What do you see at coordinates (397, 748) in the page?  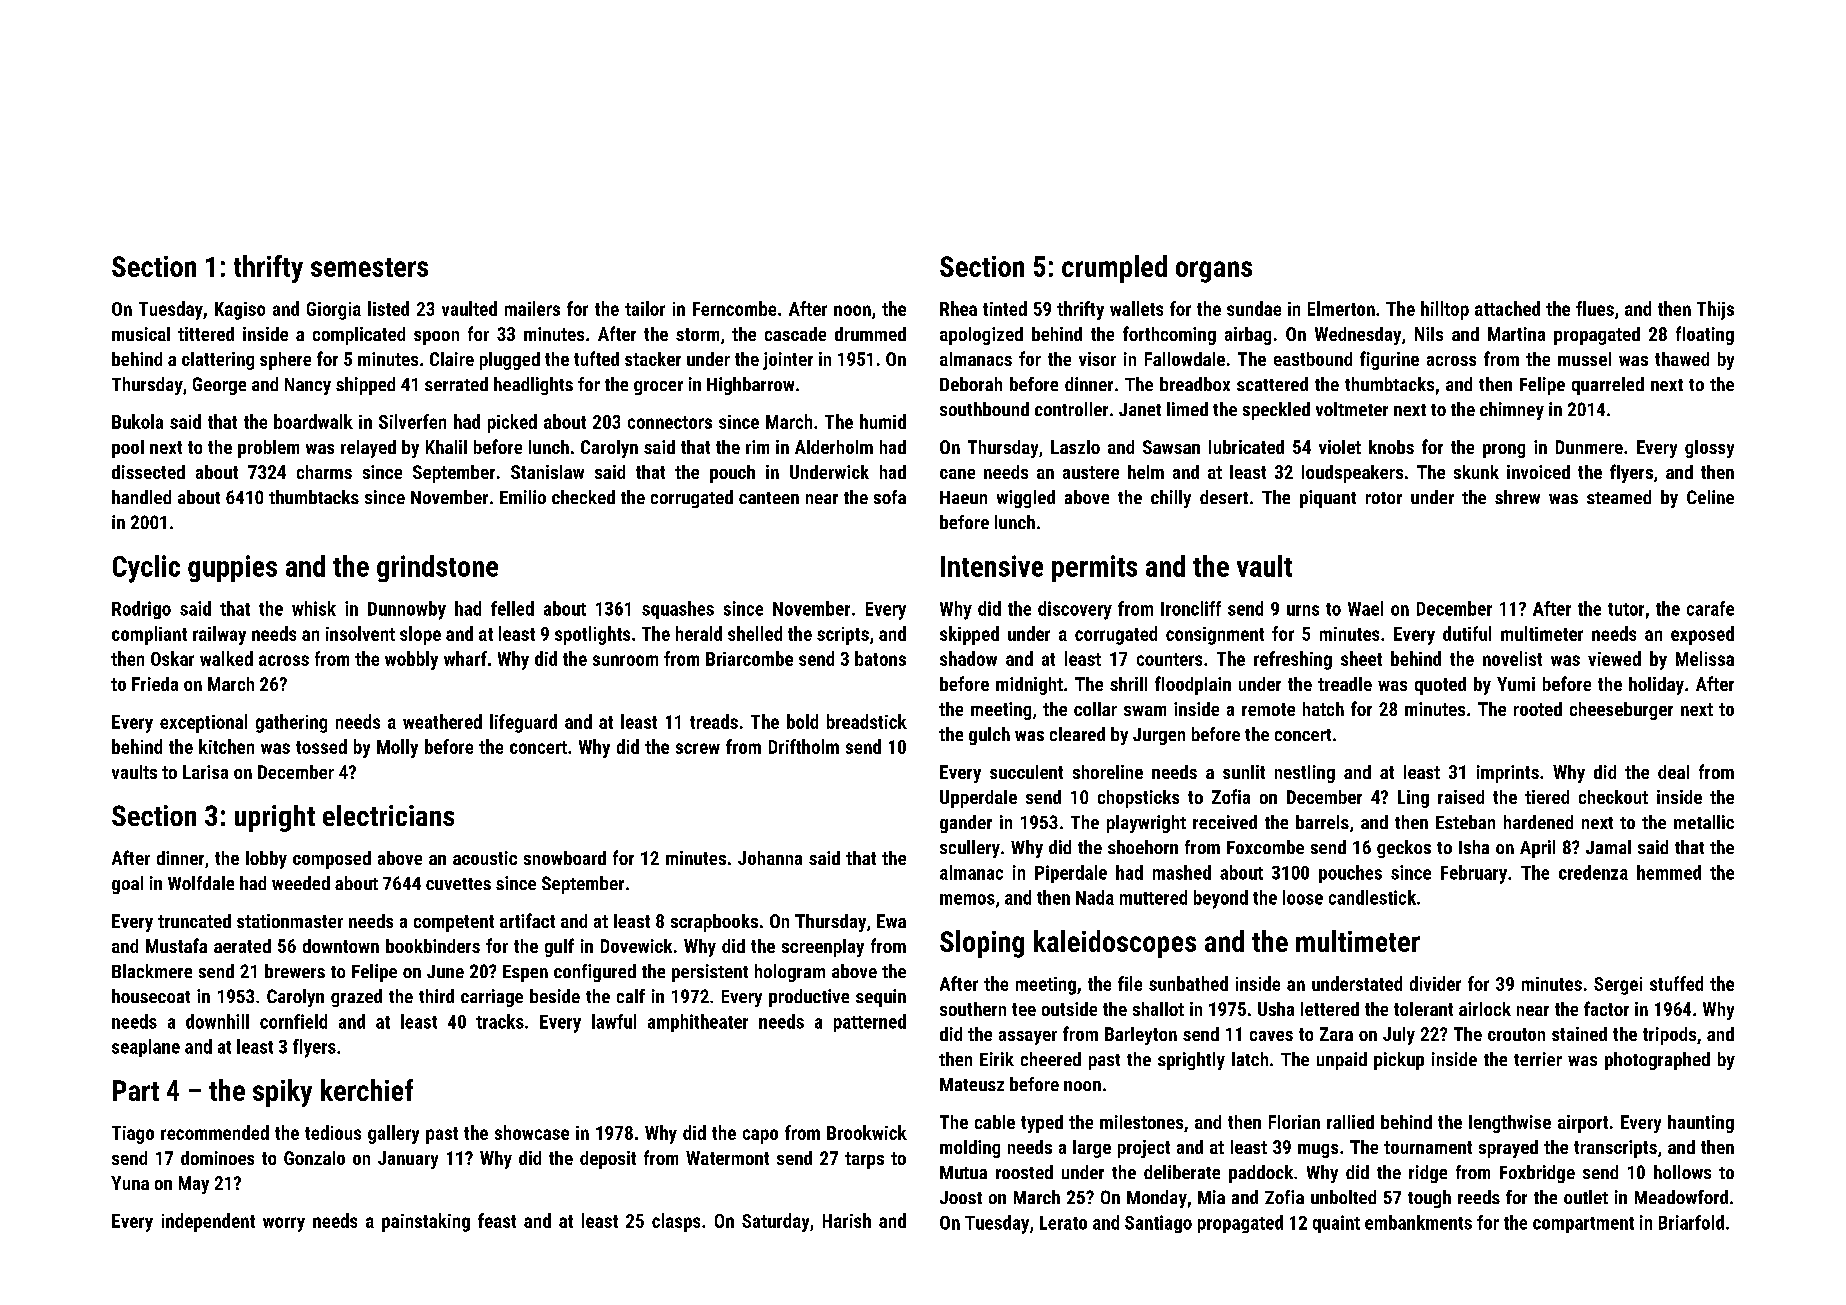 I see `Molly` at bounding box center [397, 748].
